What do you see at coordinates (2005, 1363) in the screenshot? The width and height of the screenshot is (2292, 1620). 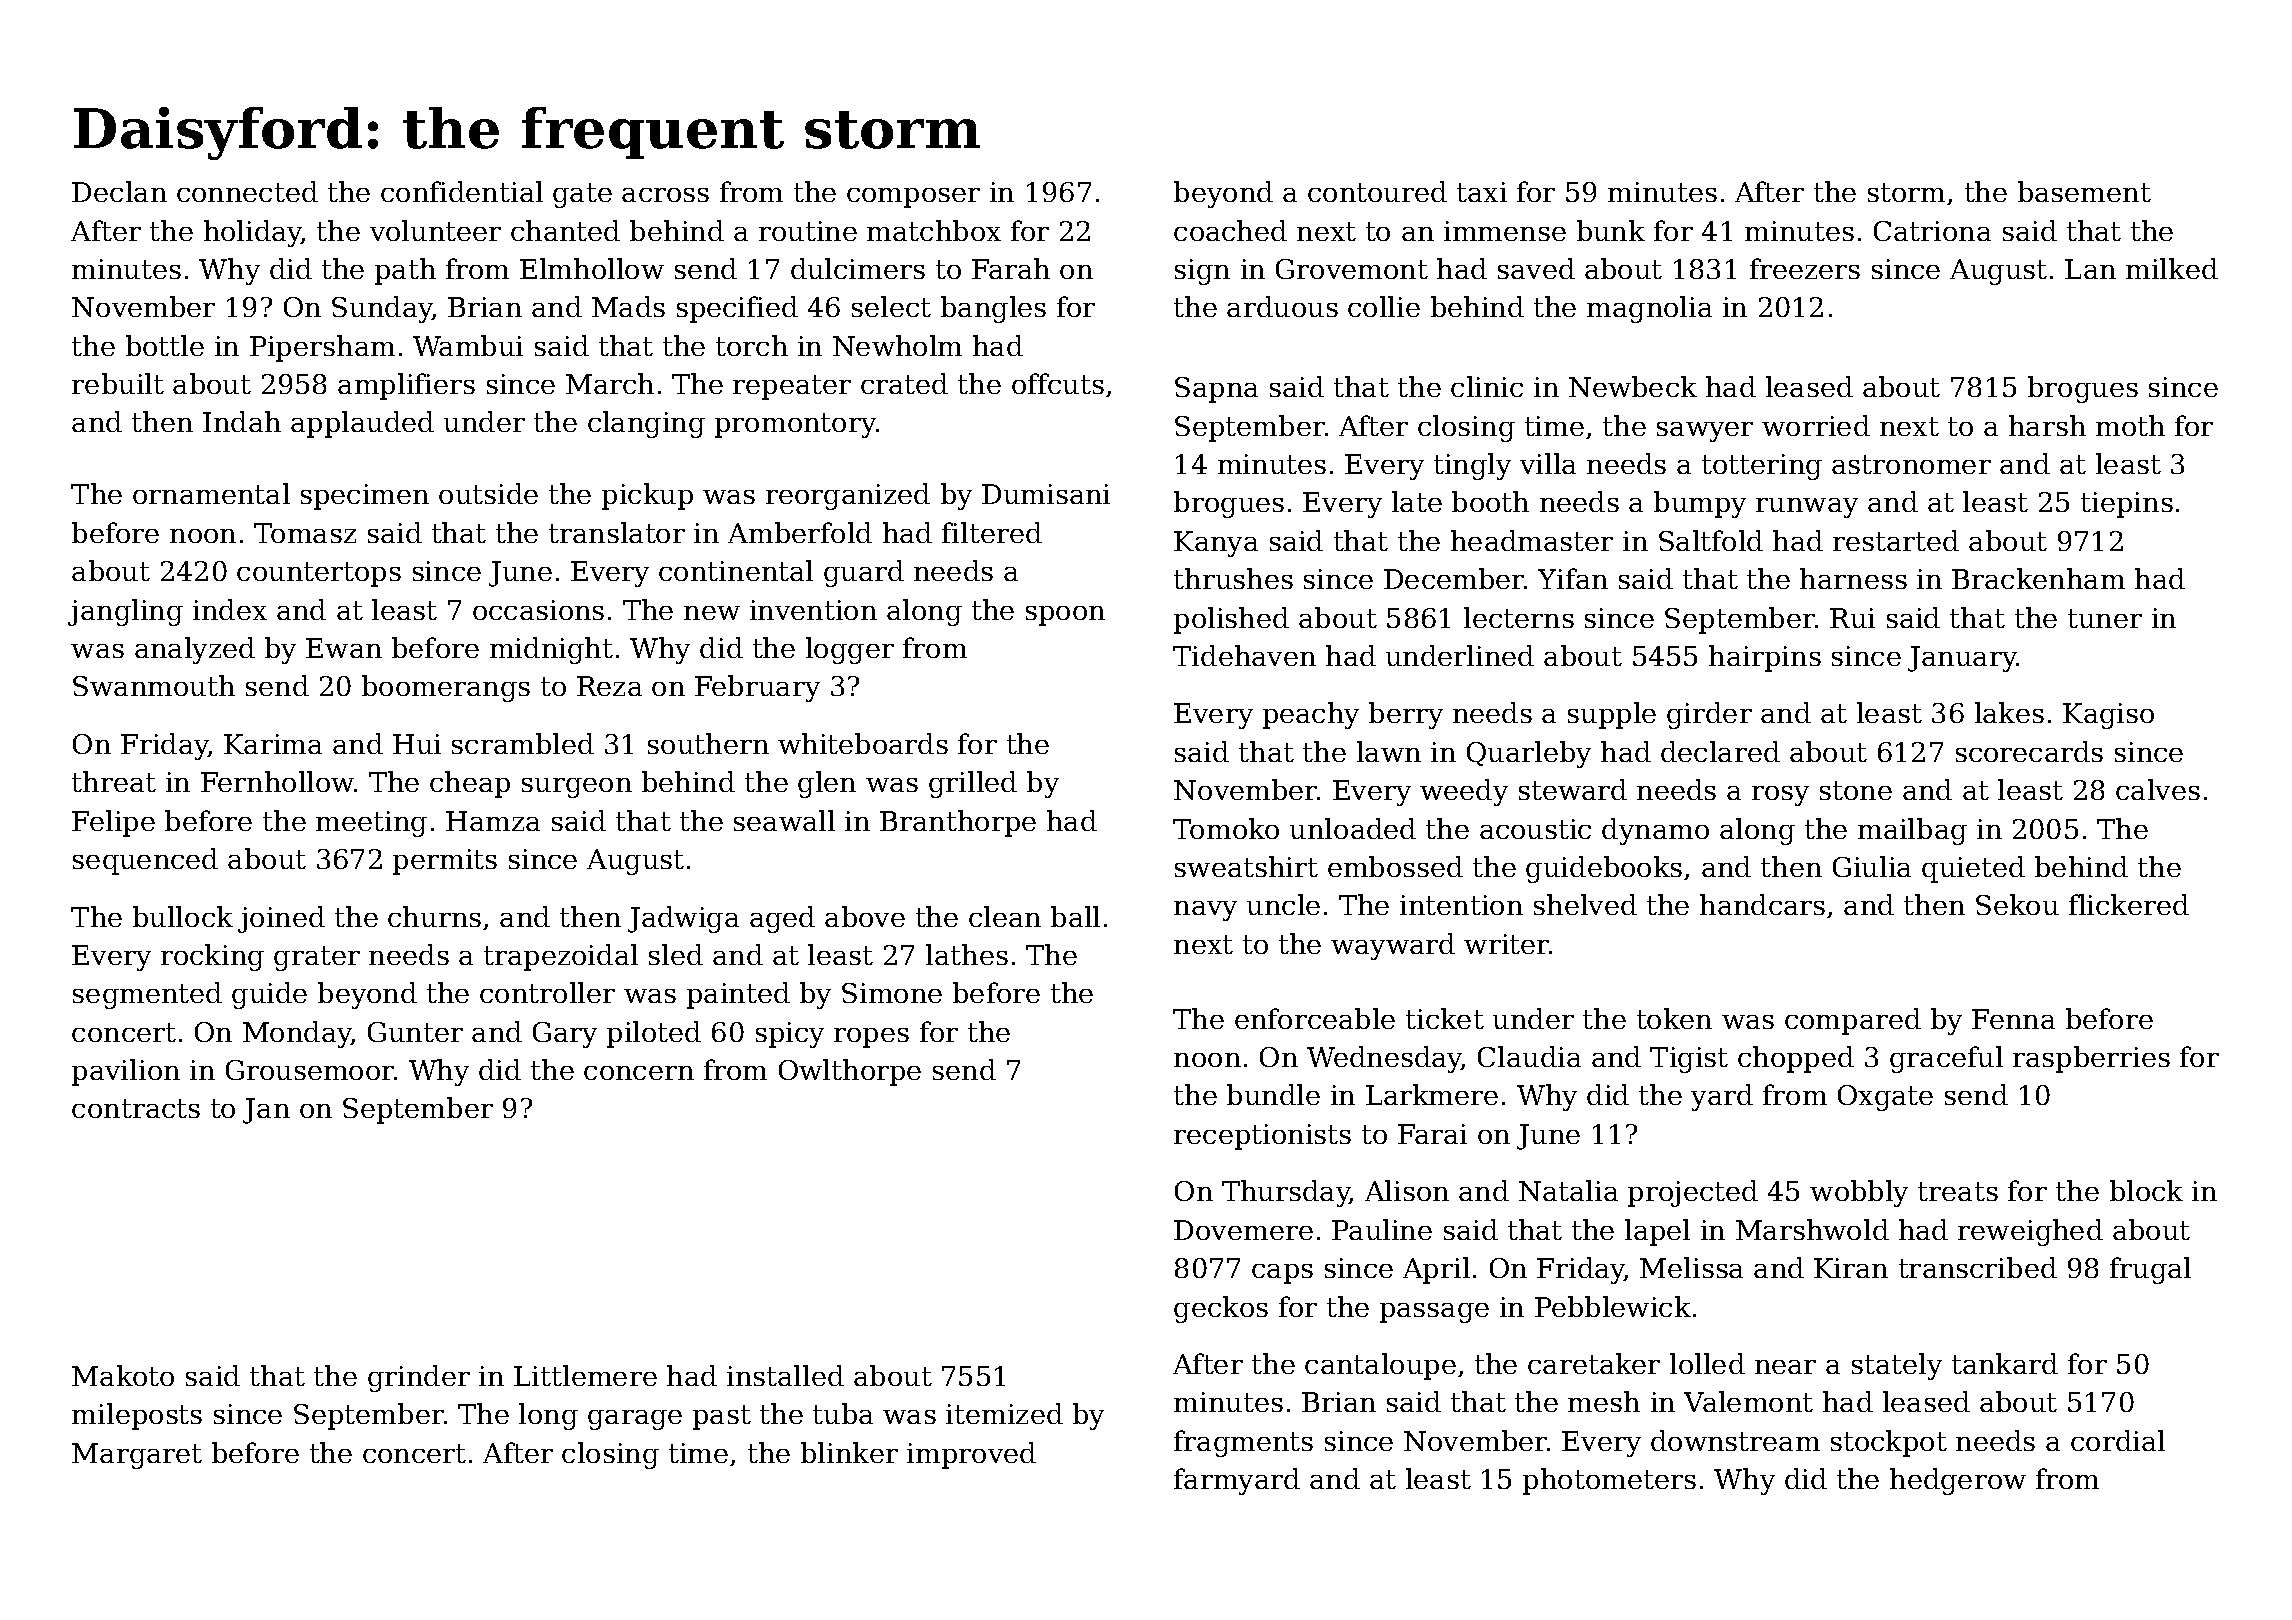 I see `tankard` at bounding box center [2005, 1363].
